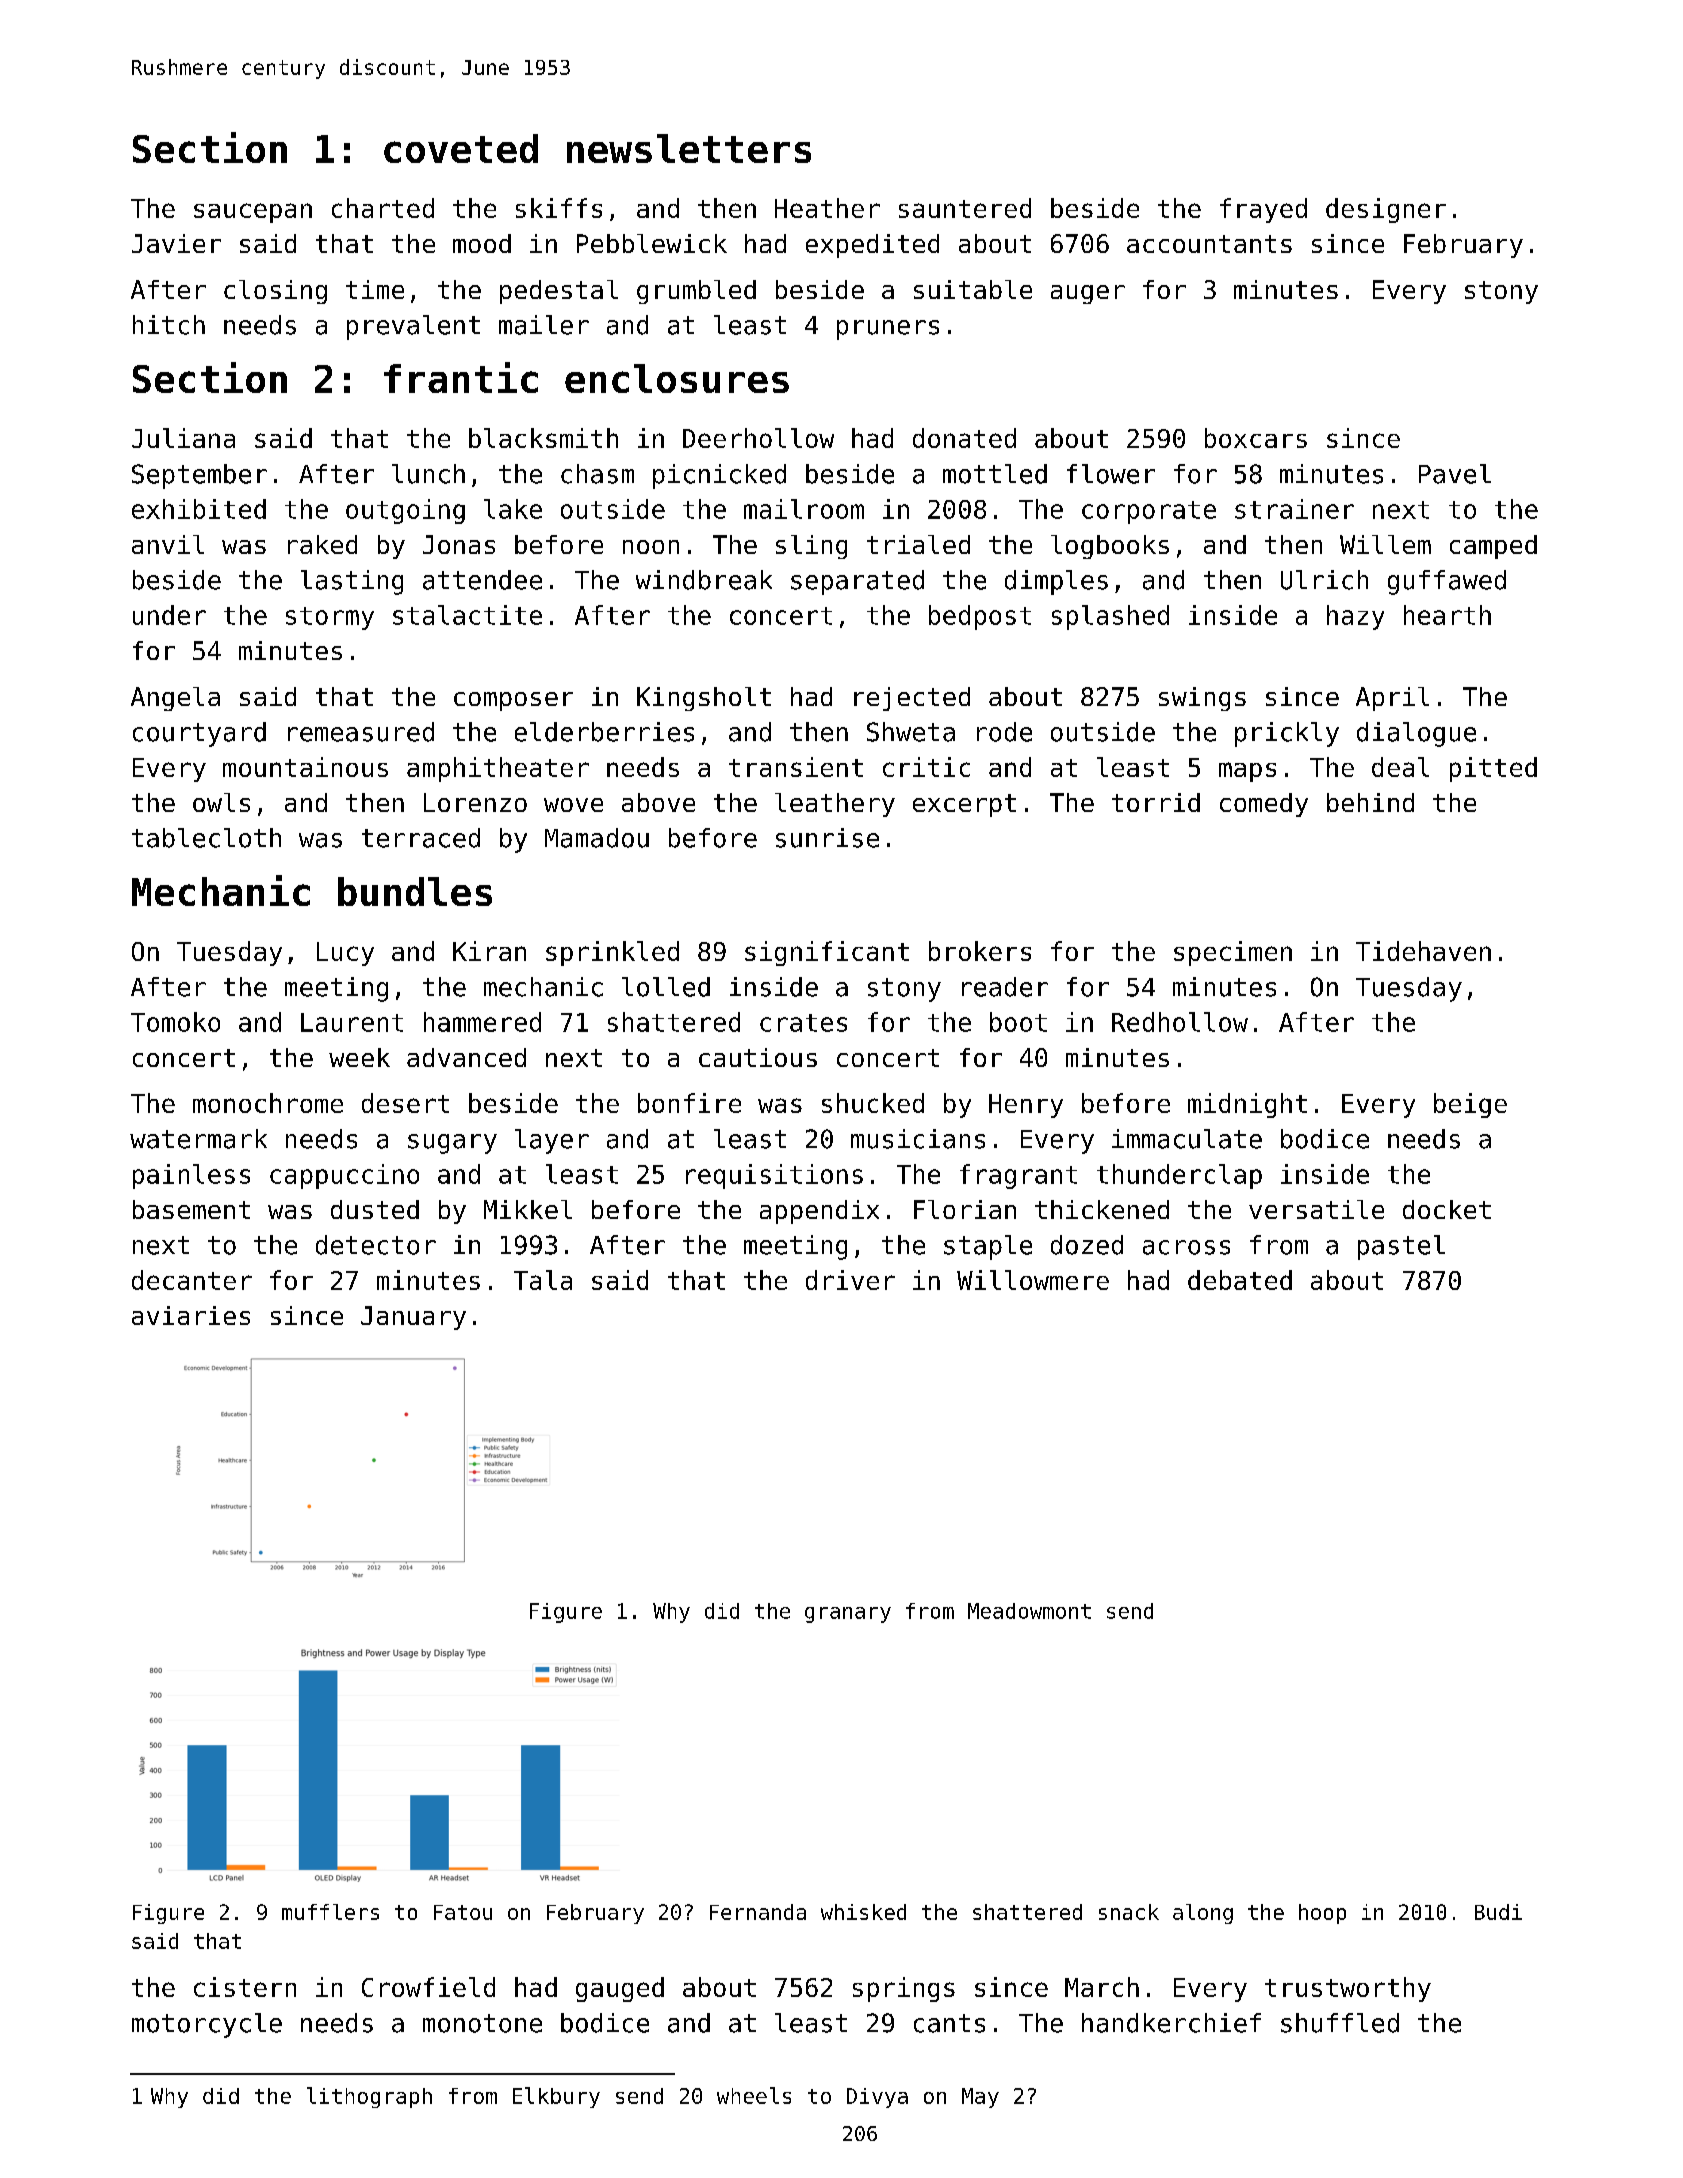 The width and height of the screenshot is (1683, 2178). What do you see at coordinates (912, 699) in the screenshot?
I see `rejected` at bounding box center [912, 699].
